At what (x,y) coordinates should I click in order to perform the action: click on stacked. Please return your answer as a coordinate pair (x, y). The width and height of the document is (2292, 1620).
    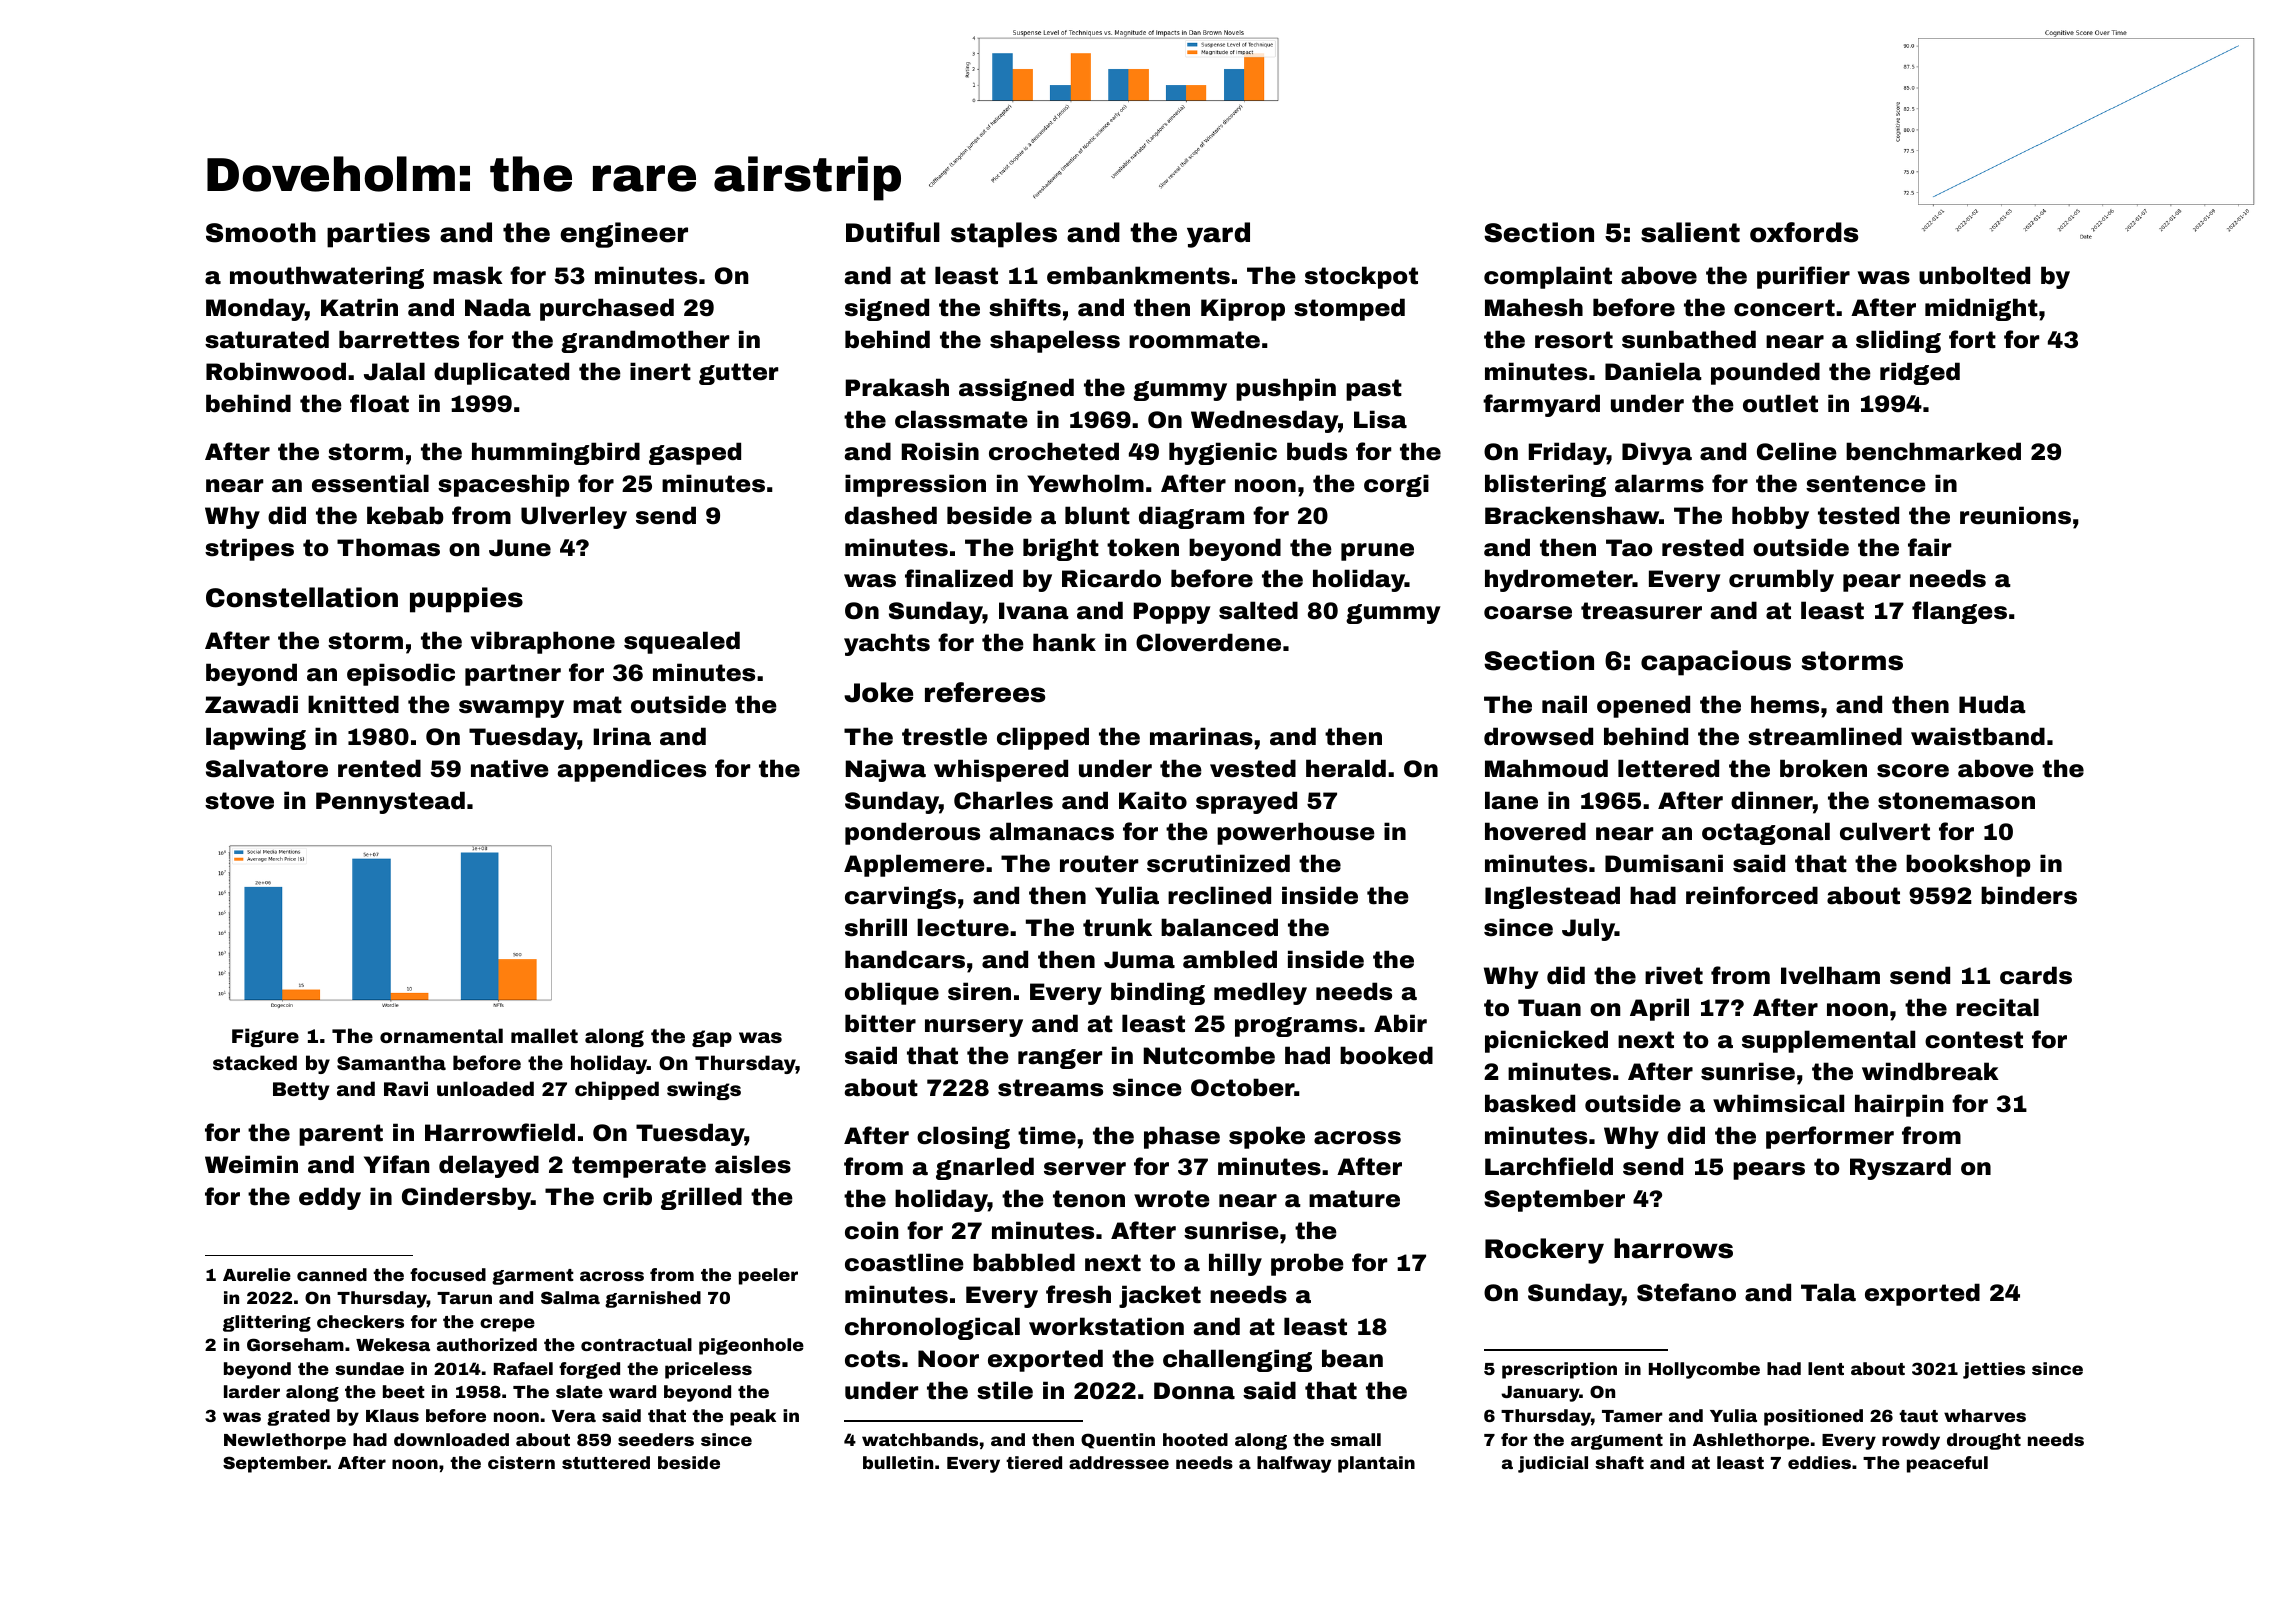
    Looking at the image, I should click on (255, 1062).
